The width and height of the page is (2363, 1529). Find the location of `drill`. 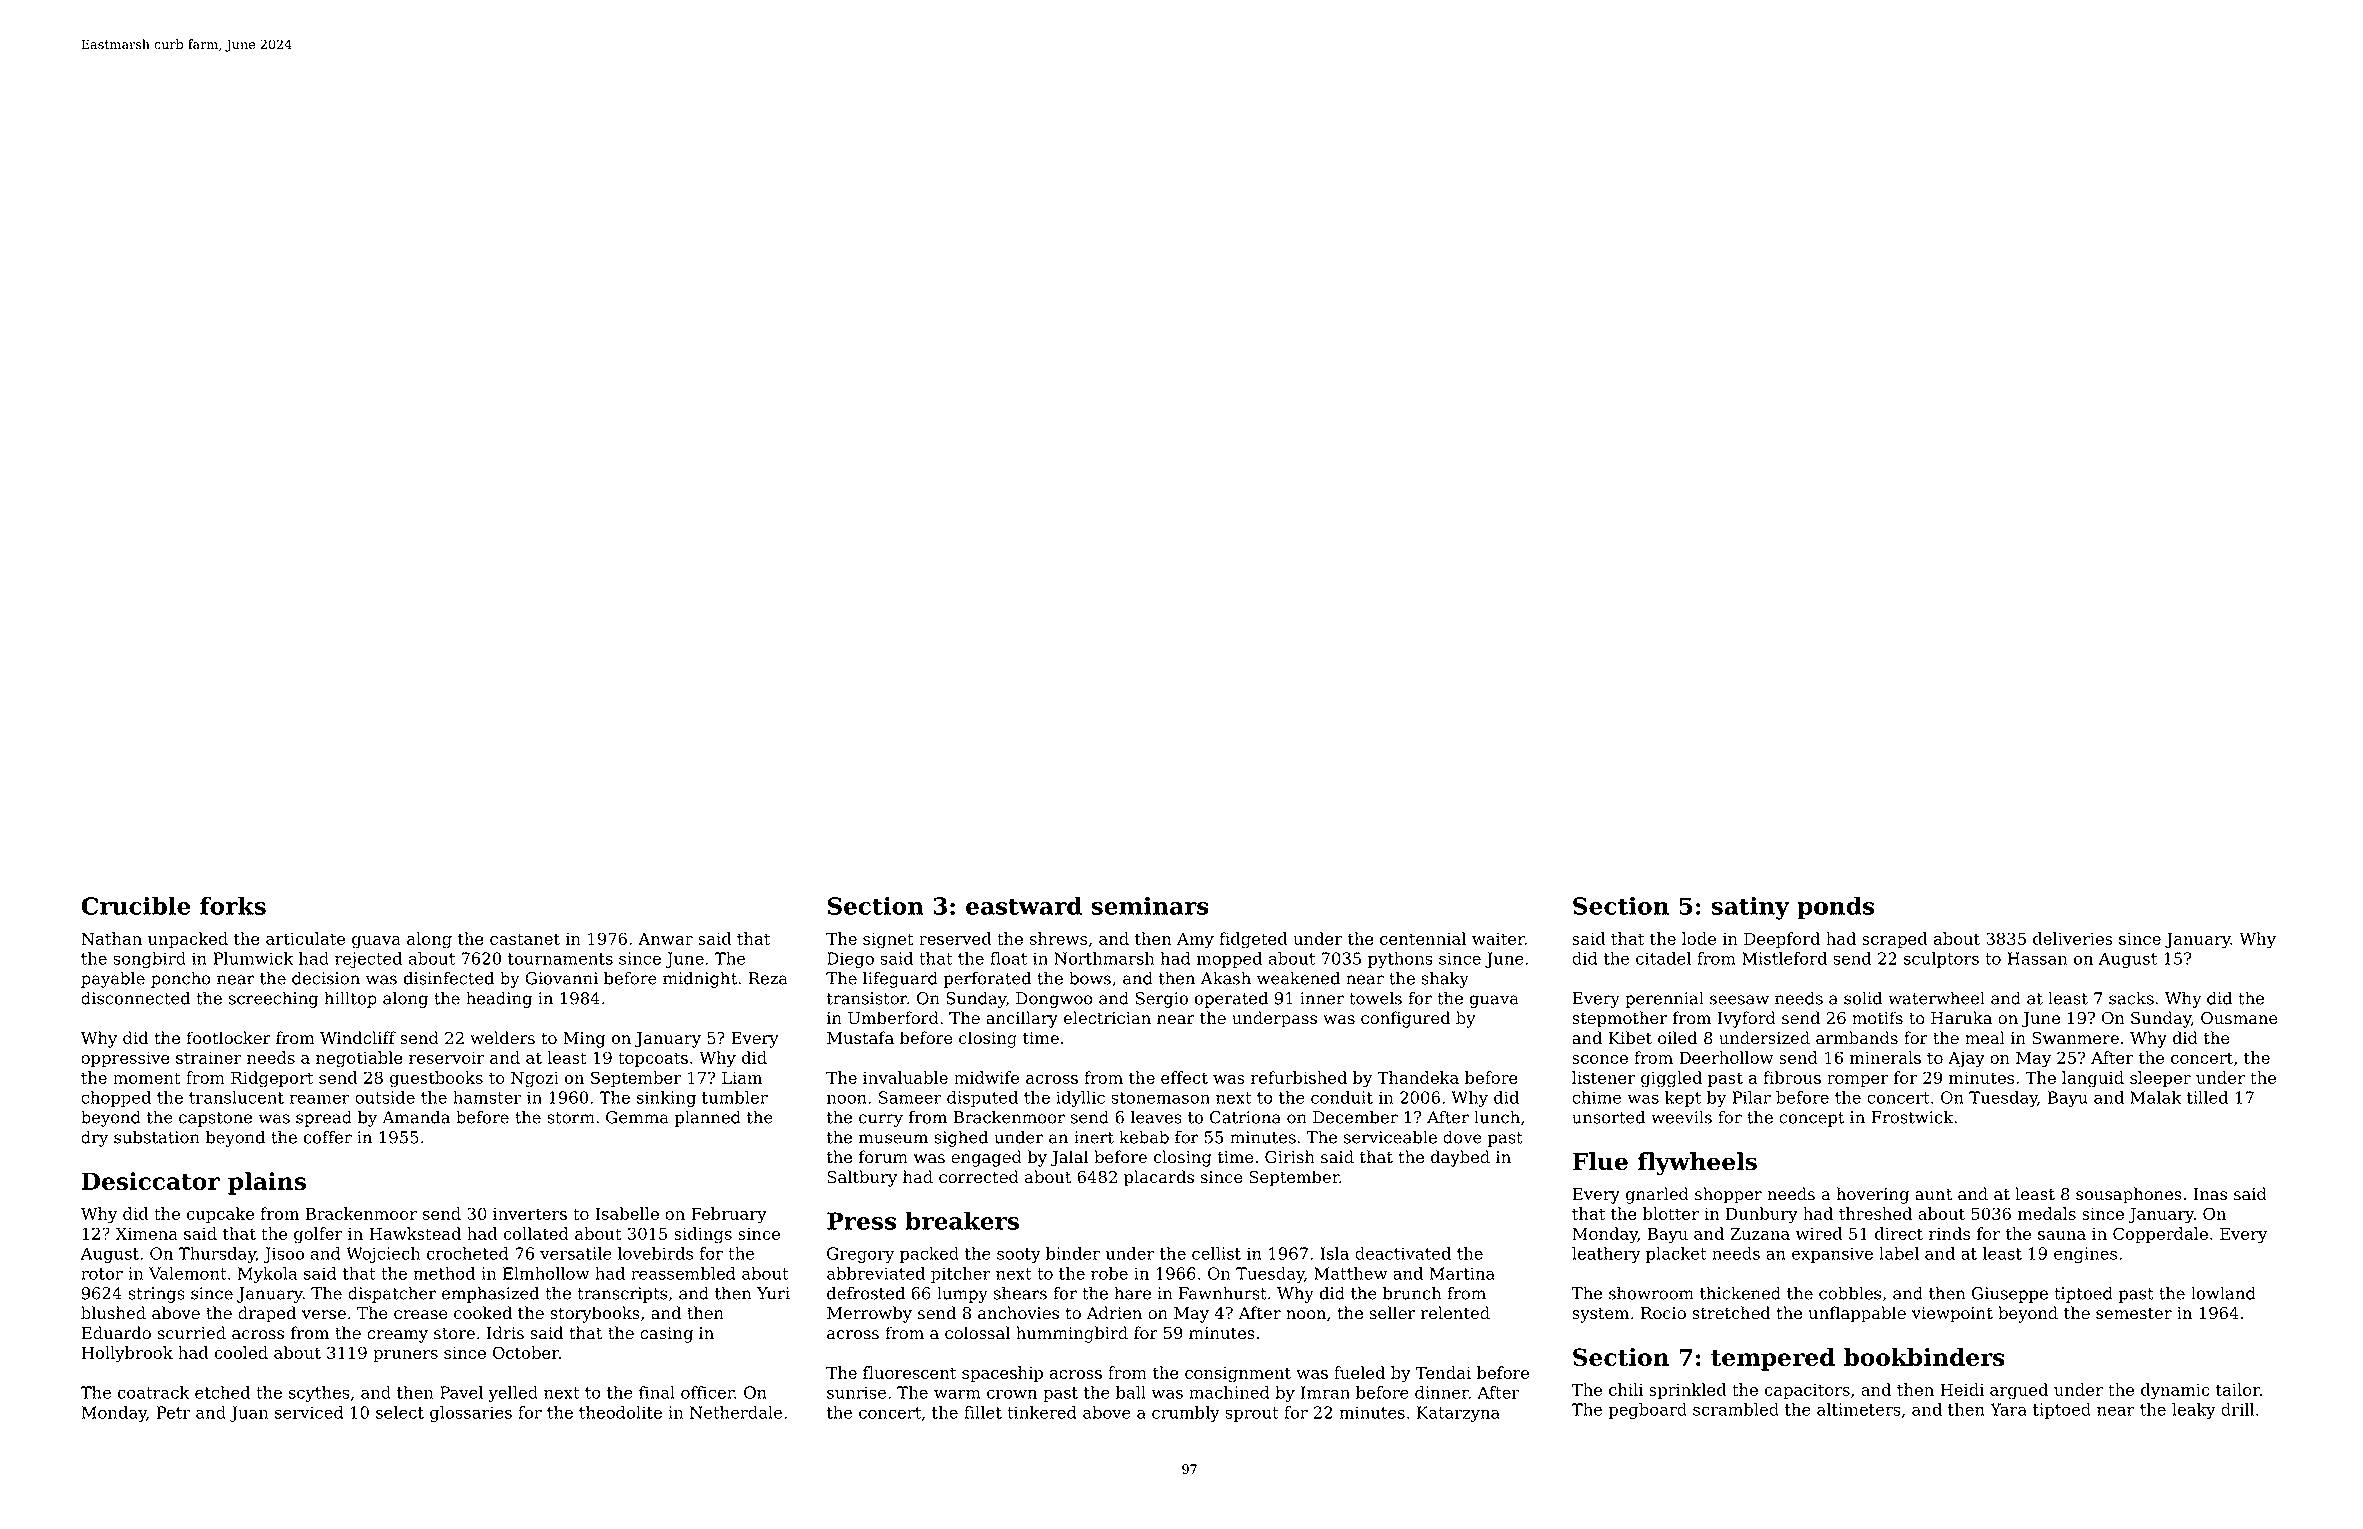

drill is located at coordinates (2237, 1409).
